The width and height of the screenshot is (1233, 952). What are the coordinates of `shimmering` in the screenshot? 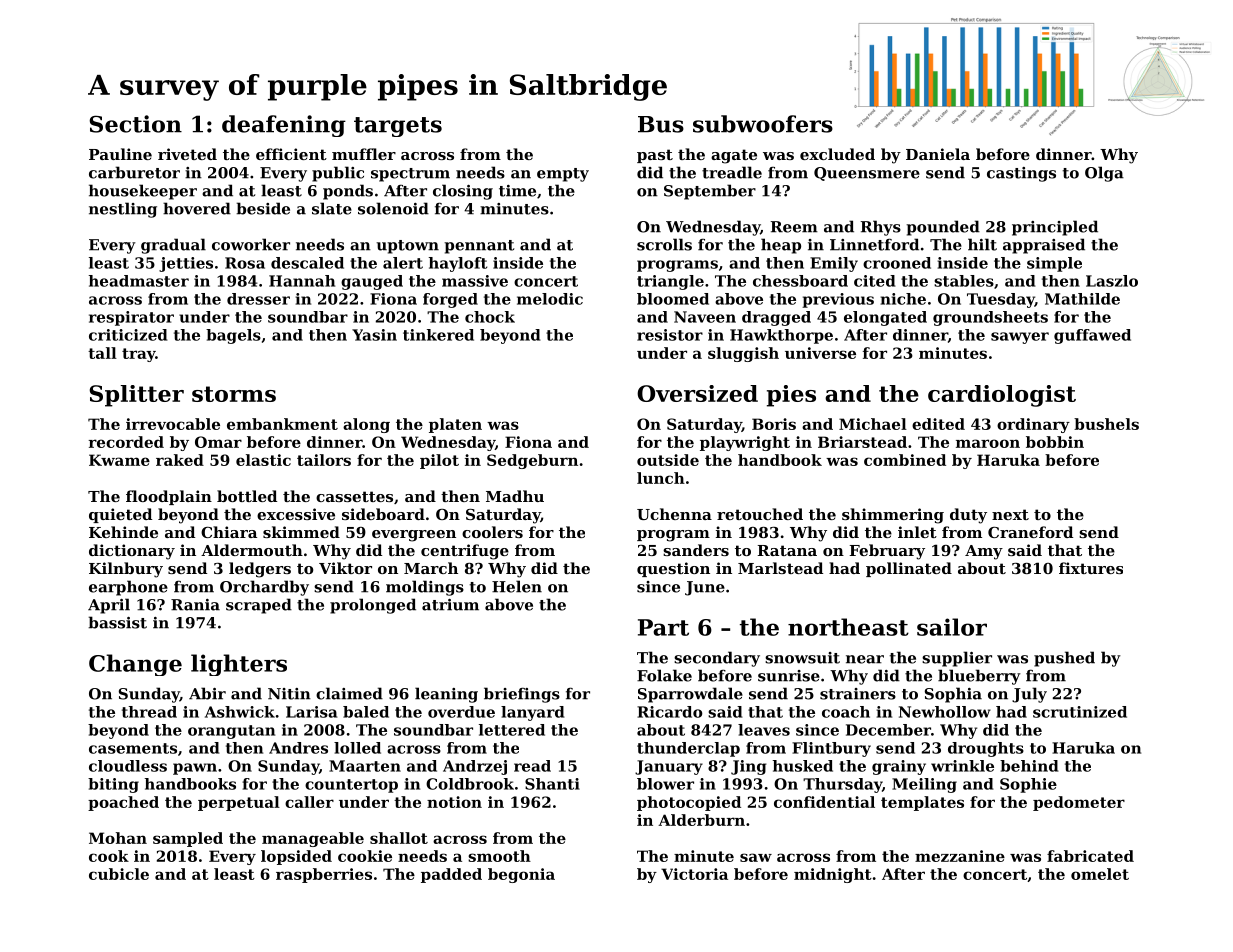 It's located at (893, 516).
